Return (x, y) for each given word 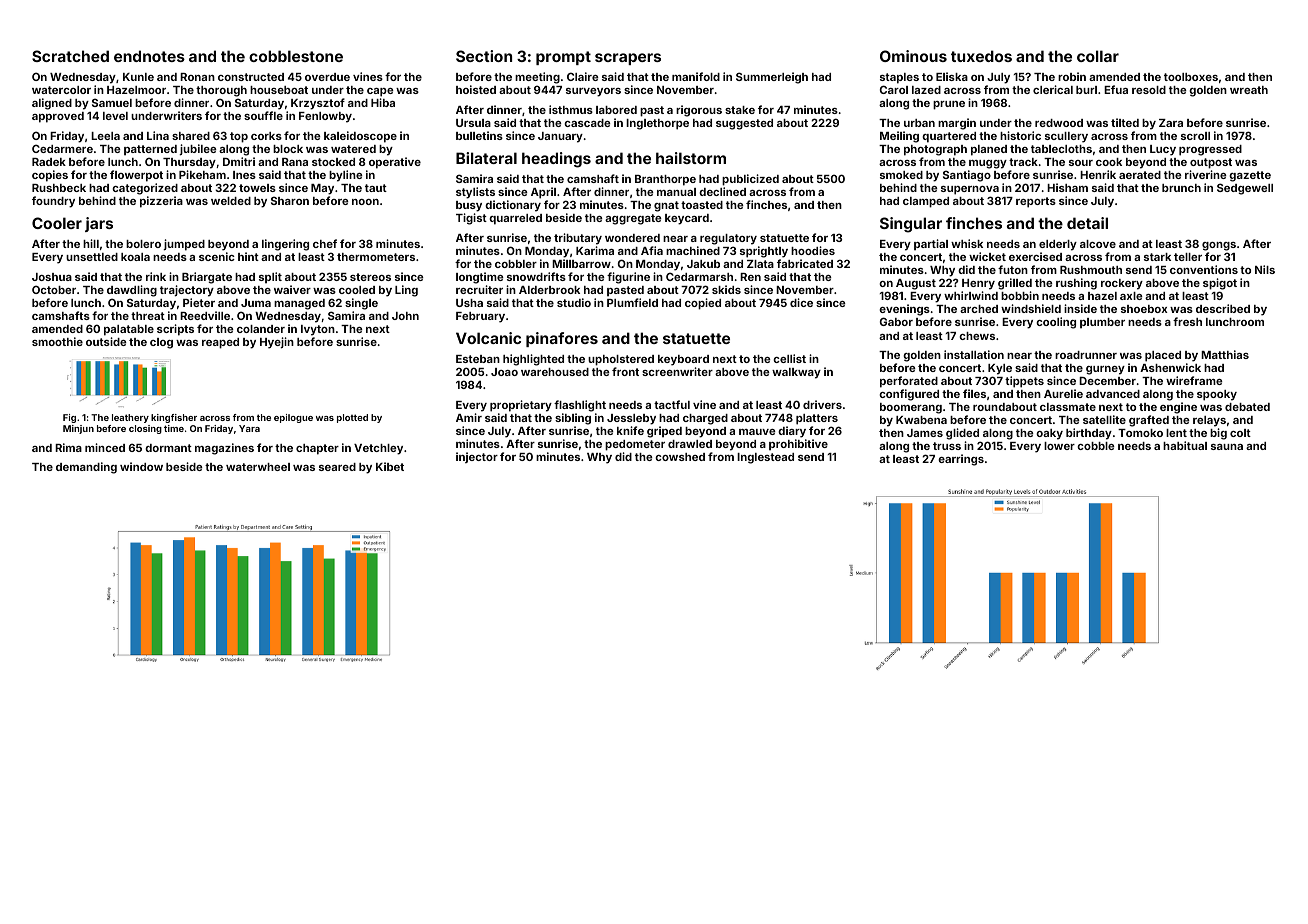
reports (1036, 202)
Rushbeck (59, 188)
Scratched (70, 56)
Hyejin (277, 343)
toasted (702, 205)
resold (1149, 90)
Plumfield (632, 302)
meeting (537, 78)
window (141, 466)
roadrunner (1086, 355)
